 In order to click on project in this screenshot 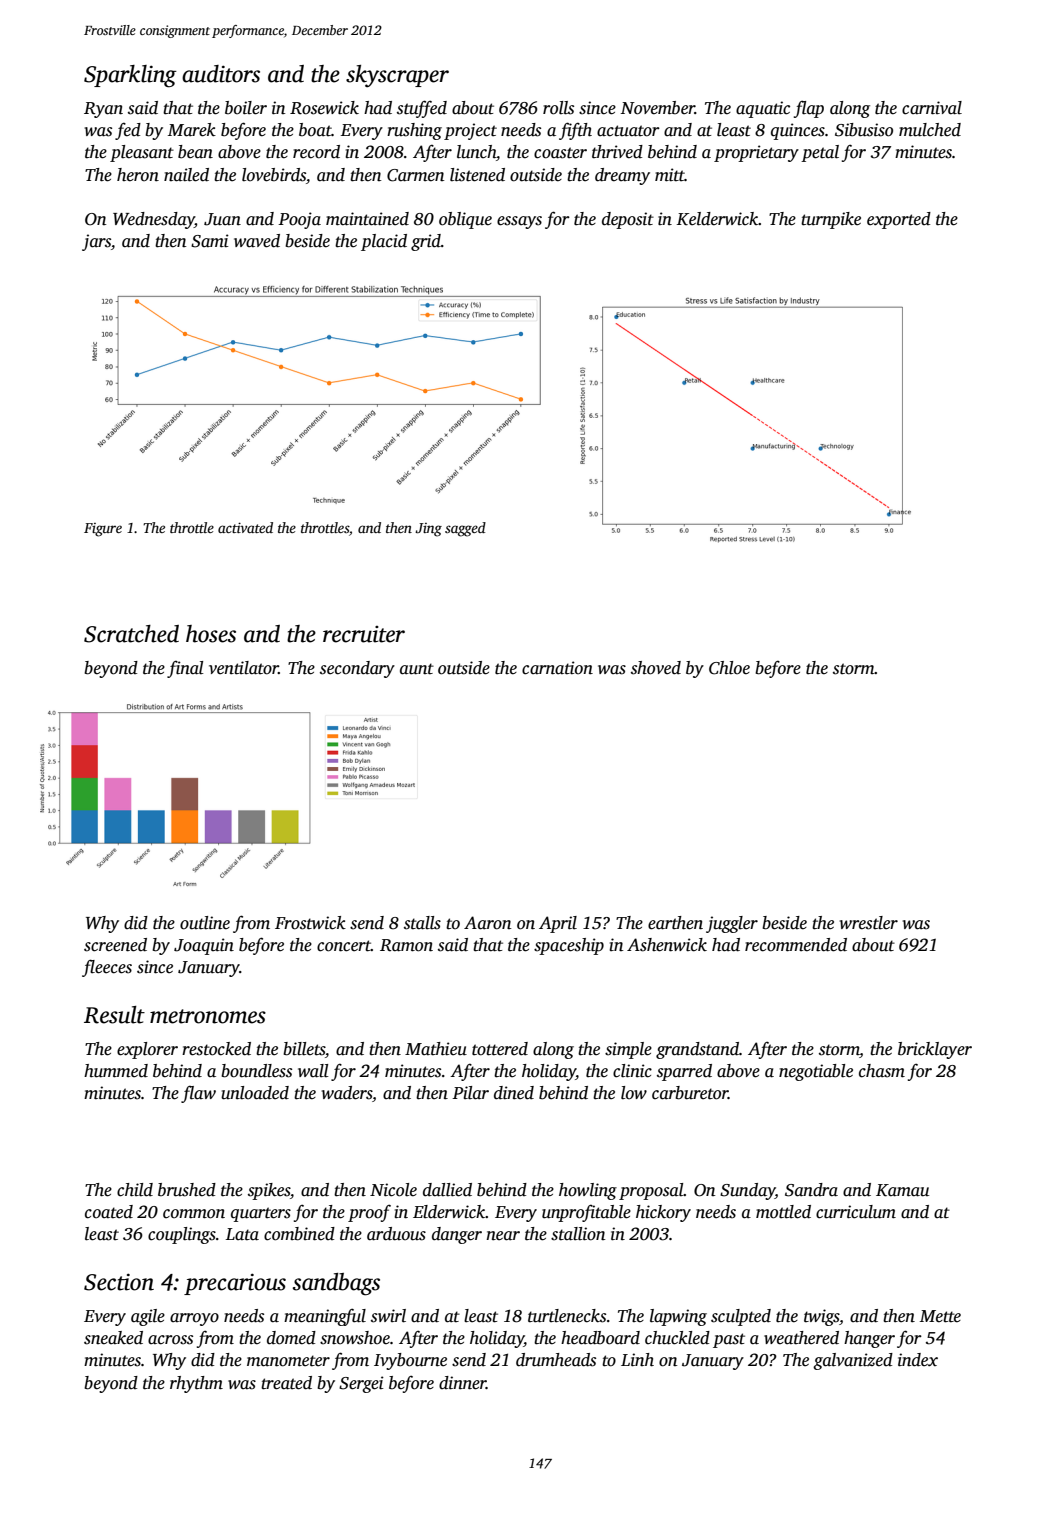, I will do `click(470, 131)`.
